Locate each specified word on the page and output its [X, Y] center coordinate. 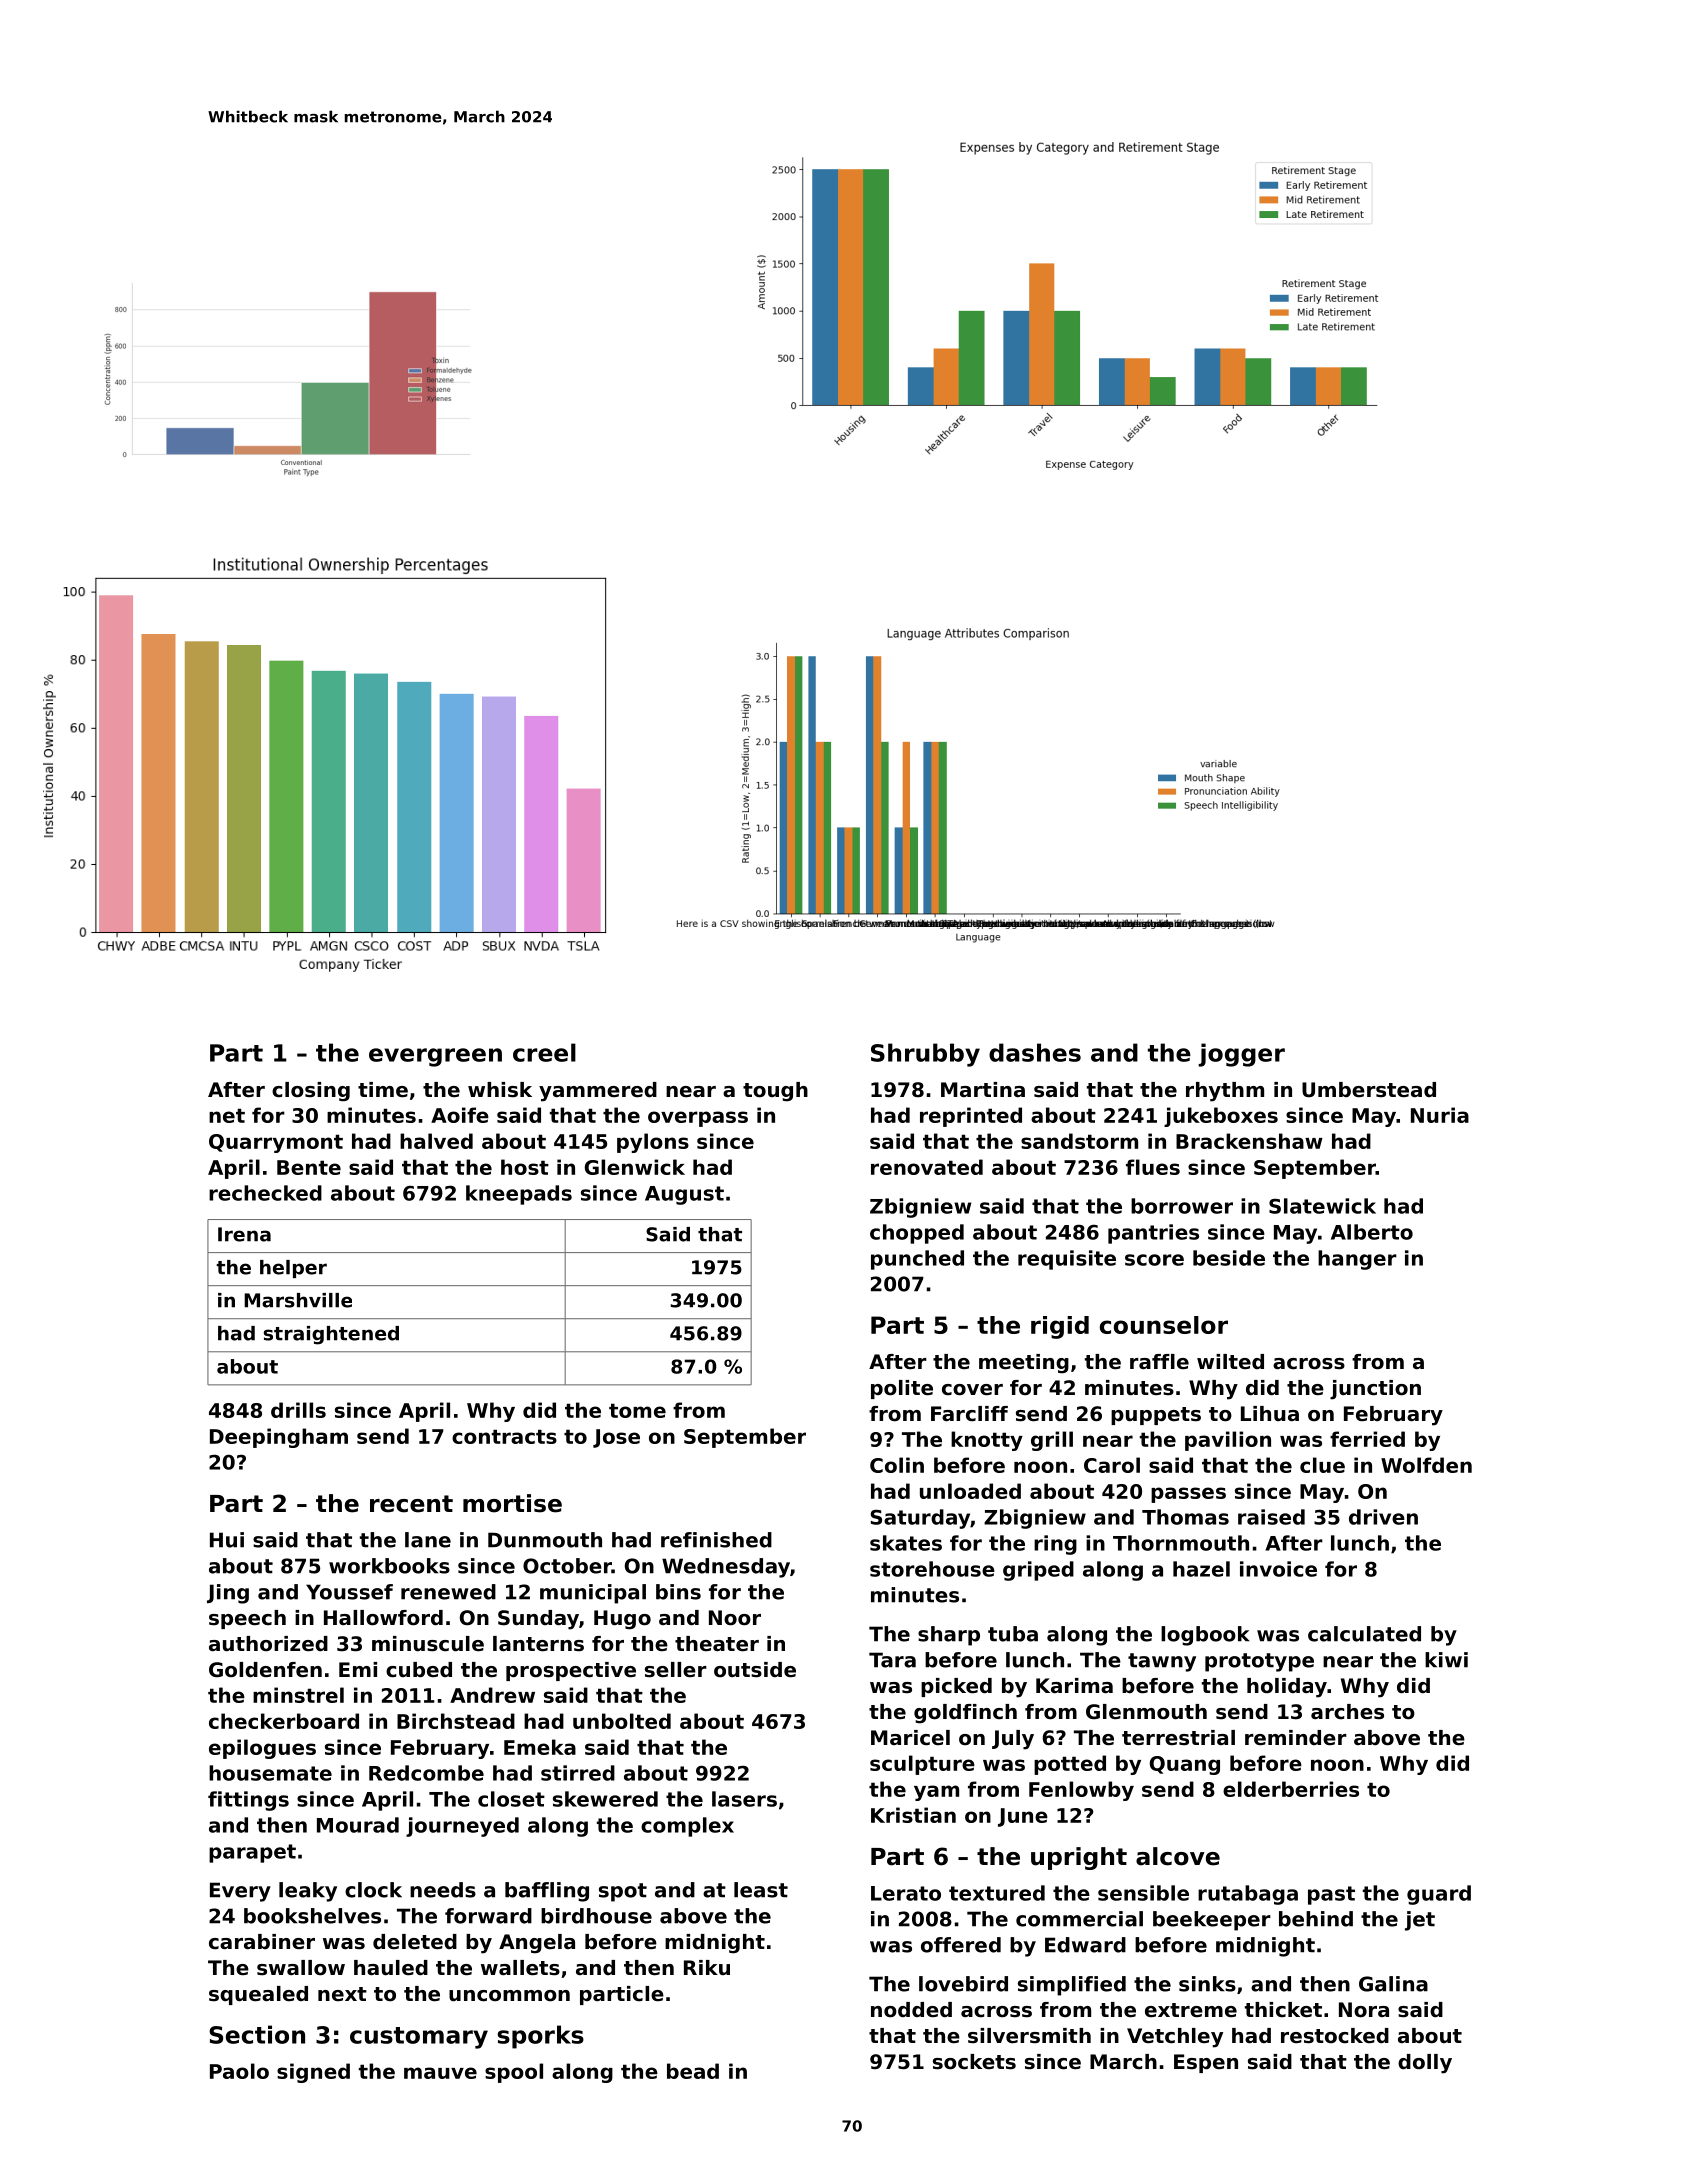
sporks [540, 2037]
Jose [616, 1438]
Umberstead [1369, 1090]
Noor [735, 1618]
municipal [593, 1594]
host [525, 1167]
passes [1188, 1495]
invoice [1278, 1569]
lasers [744, 1799]
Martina [983, 1089]
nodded [911, 2010]
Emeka [540, 1747]
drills [298, 1410]
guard [1439, 1895]
